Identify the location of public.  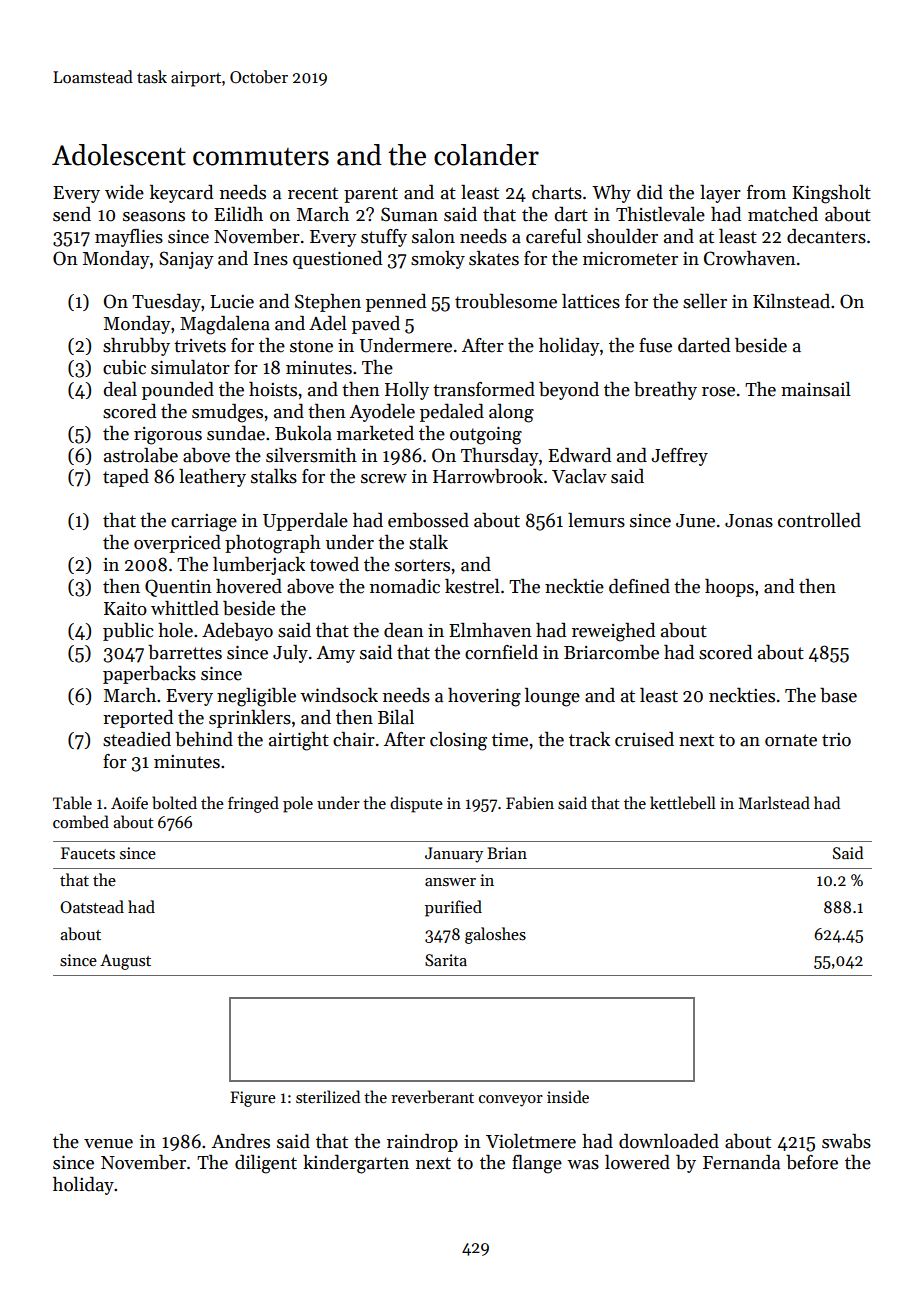
(128, 632).
